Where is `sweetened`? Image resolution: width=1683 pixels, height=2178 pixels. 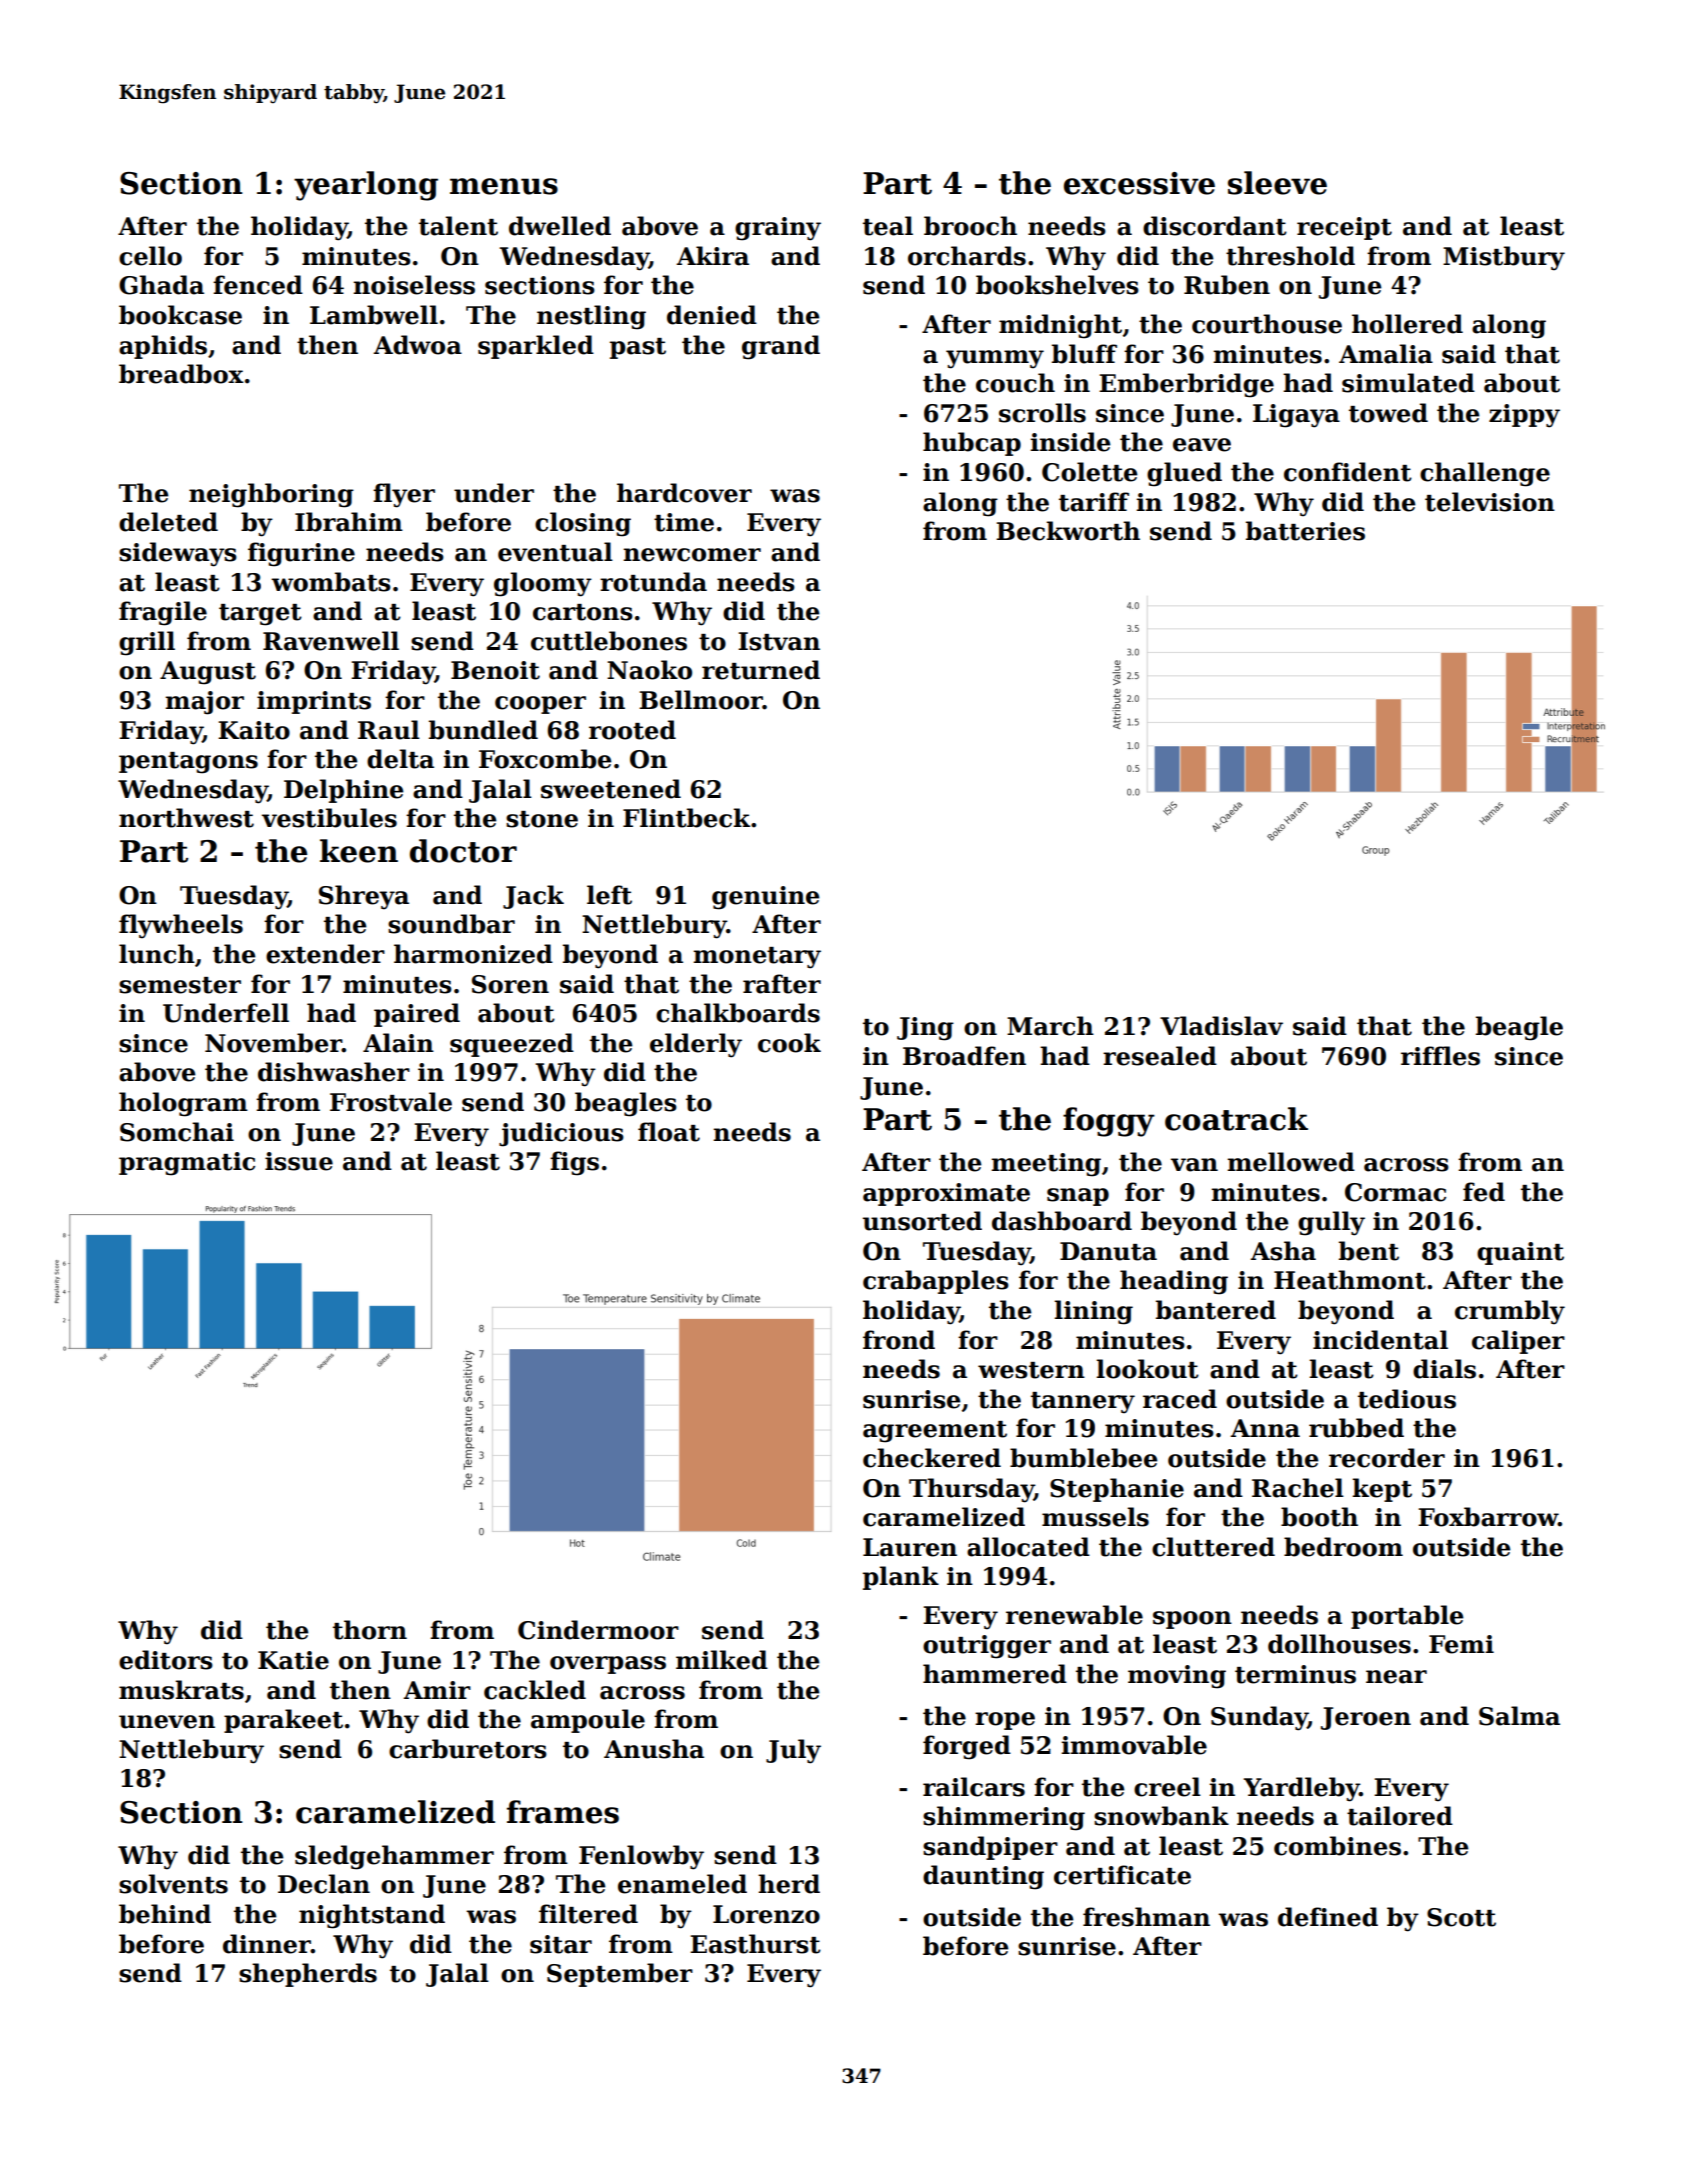 sweetened is located at coordinates (611, 789).
